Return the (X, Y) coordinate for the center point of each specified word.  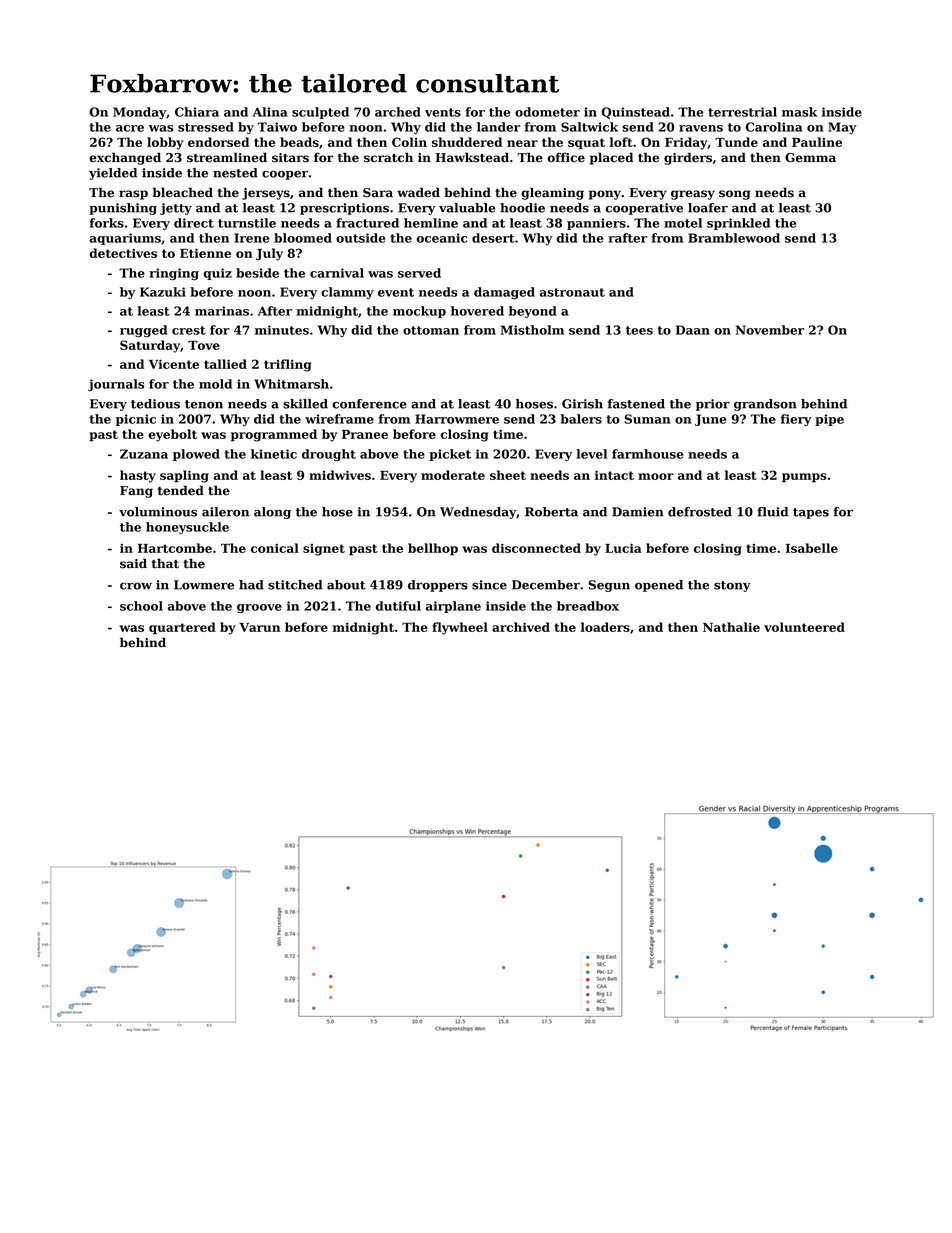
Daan (693, 330)
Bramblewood (734, 238)
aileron (225, 512)
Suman (648, 419)
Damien (638, 512)
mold (215, 384)
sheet (508, 475)
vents (443, 112)
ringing (174, 274)
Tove (204, 345)
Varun (259, 627)
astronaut (572, 292)
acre (130, 128)
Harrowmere (457, 419)
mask (799, 112)
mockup (419, 312)
